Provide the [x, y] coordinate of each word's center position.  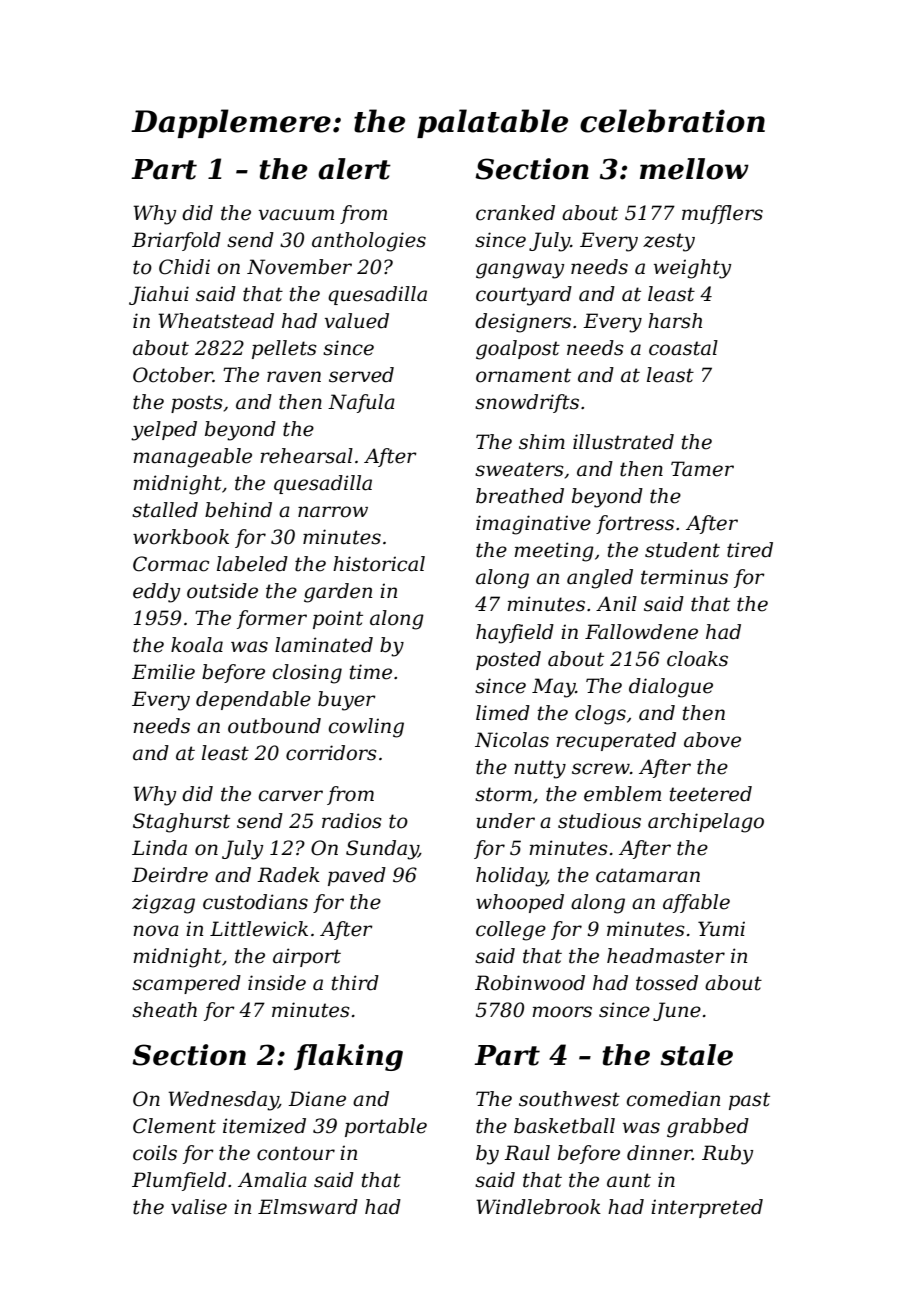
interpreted [707, 1208]
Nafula [361, 403]
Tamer [702, 469]
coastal [683, 348]
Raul [527, 1153]
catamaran [648, 875]
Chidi [184, 267]
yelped [164, 431]
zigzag [163, 904]
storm [503, 794]
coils [155, 1153]
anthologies [369, 242]
